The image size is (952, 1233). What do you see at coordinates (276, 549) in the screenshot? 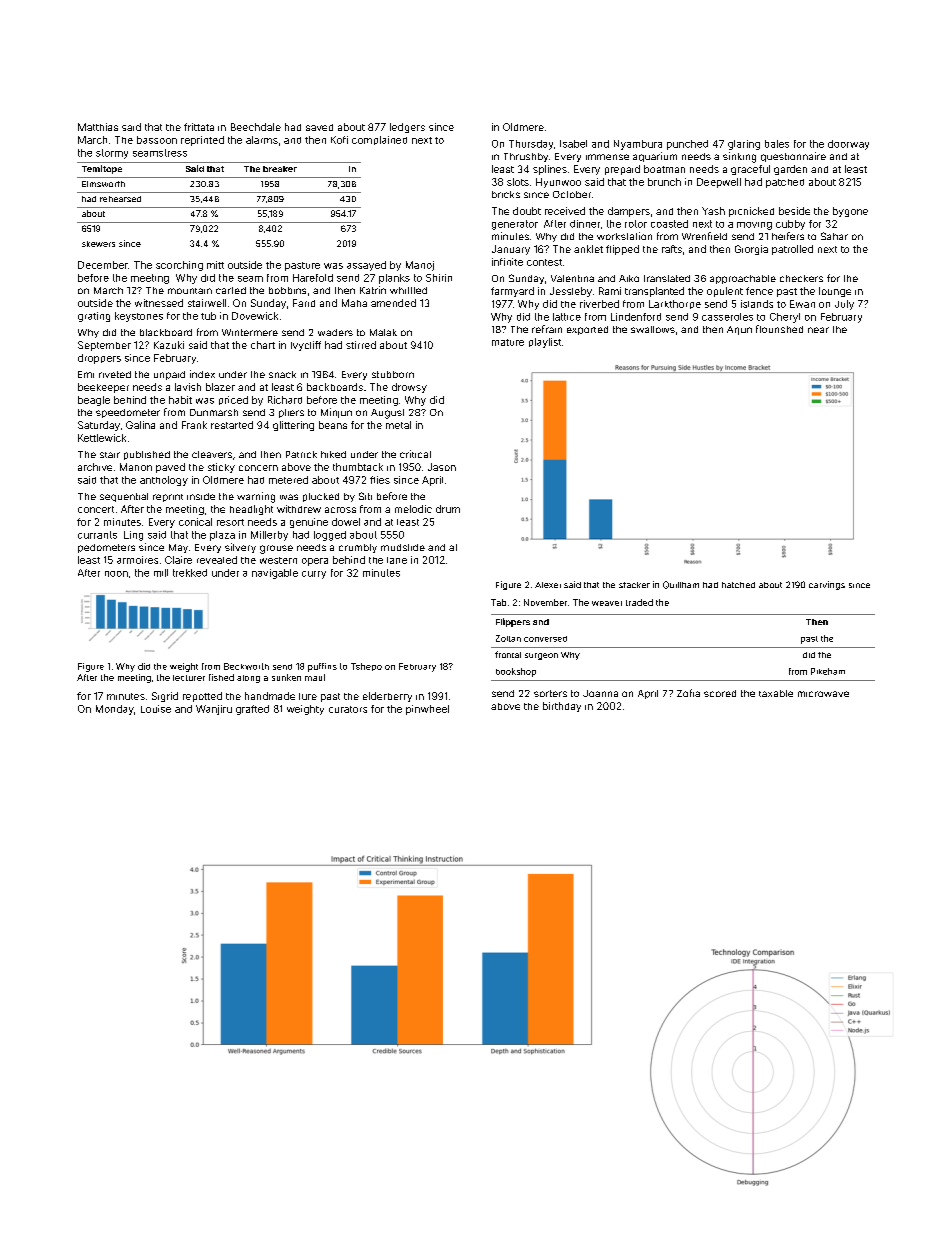
I see `grouse` at bounding box center [276, 549].
